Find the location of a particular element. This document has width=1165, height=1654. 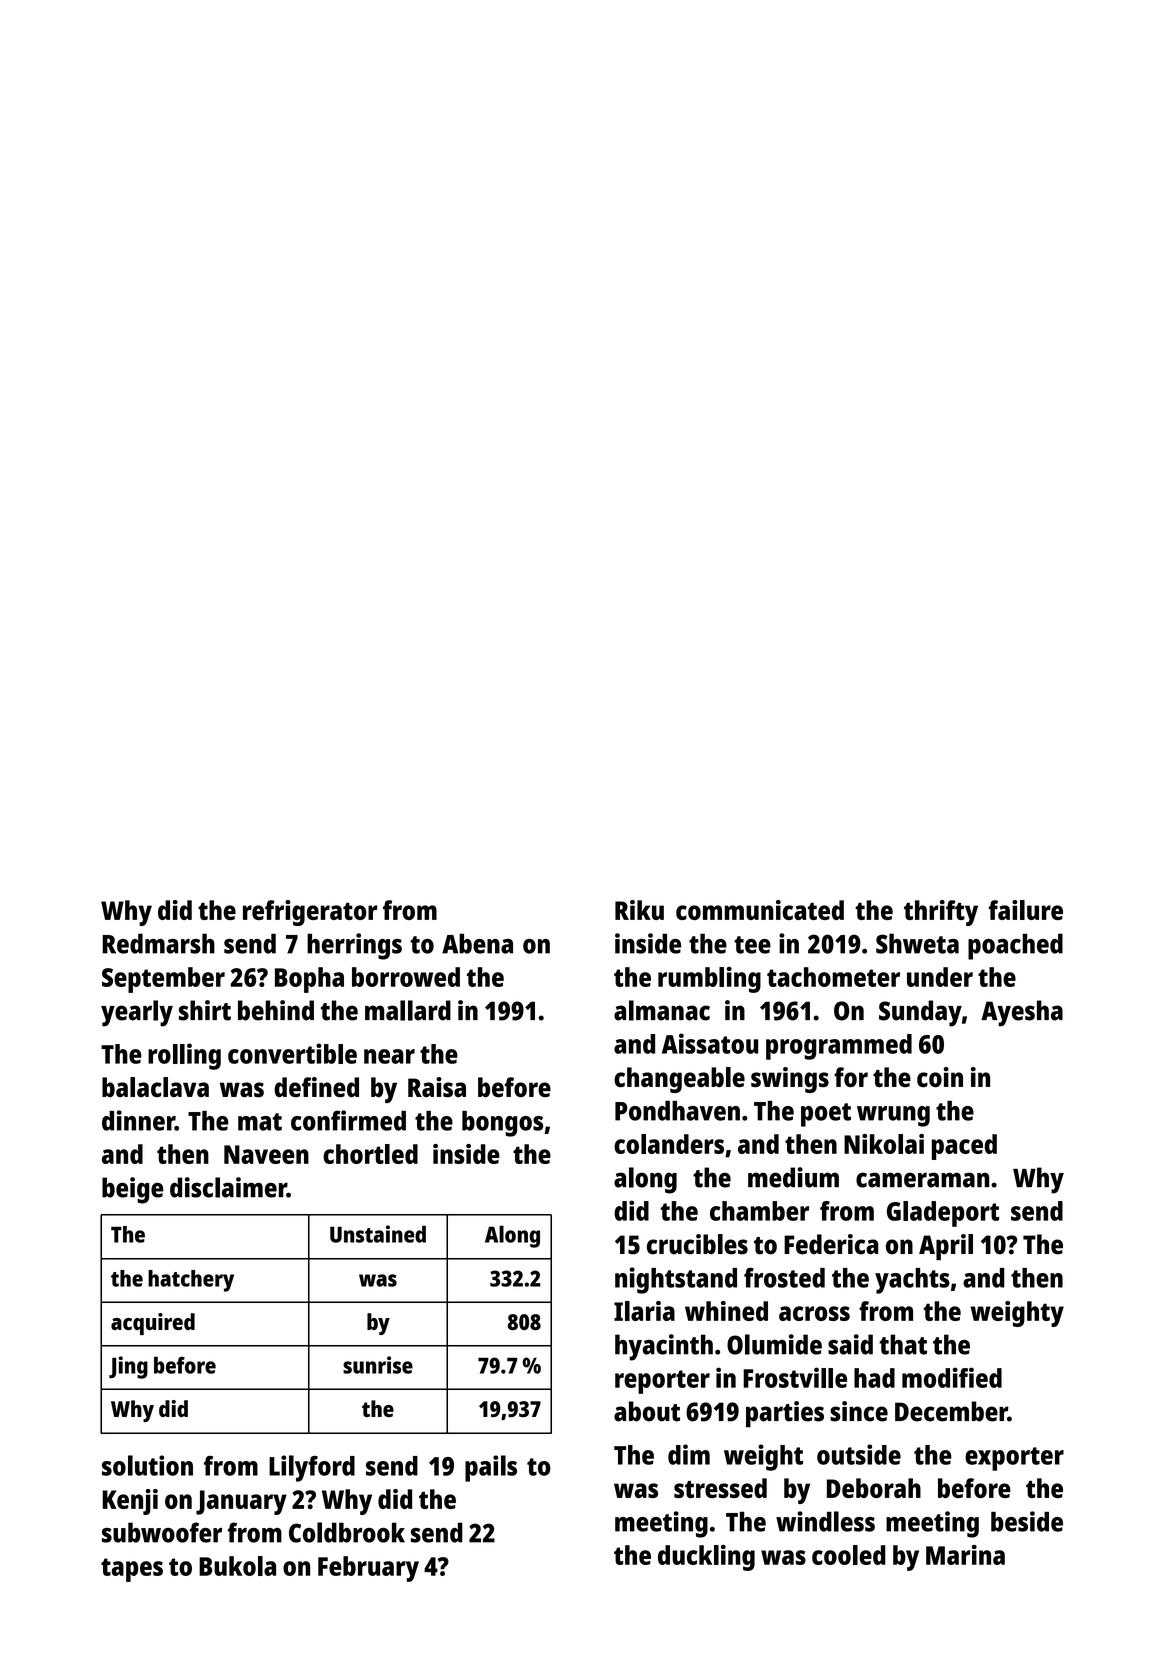

refrigerator is located at coordinates (310, 913).
